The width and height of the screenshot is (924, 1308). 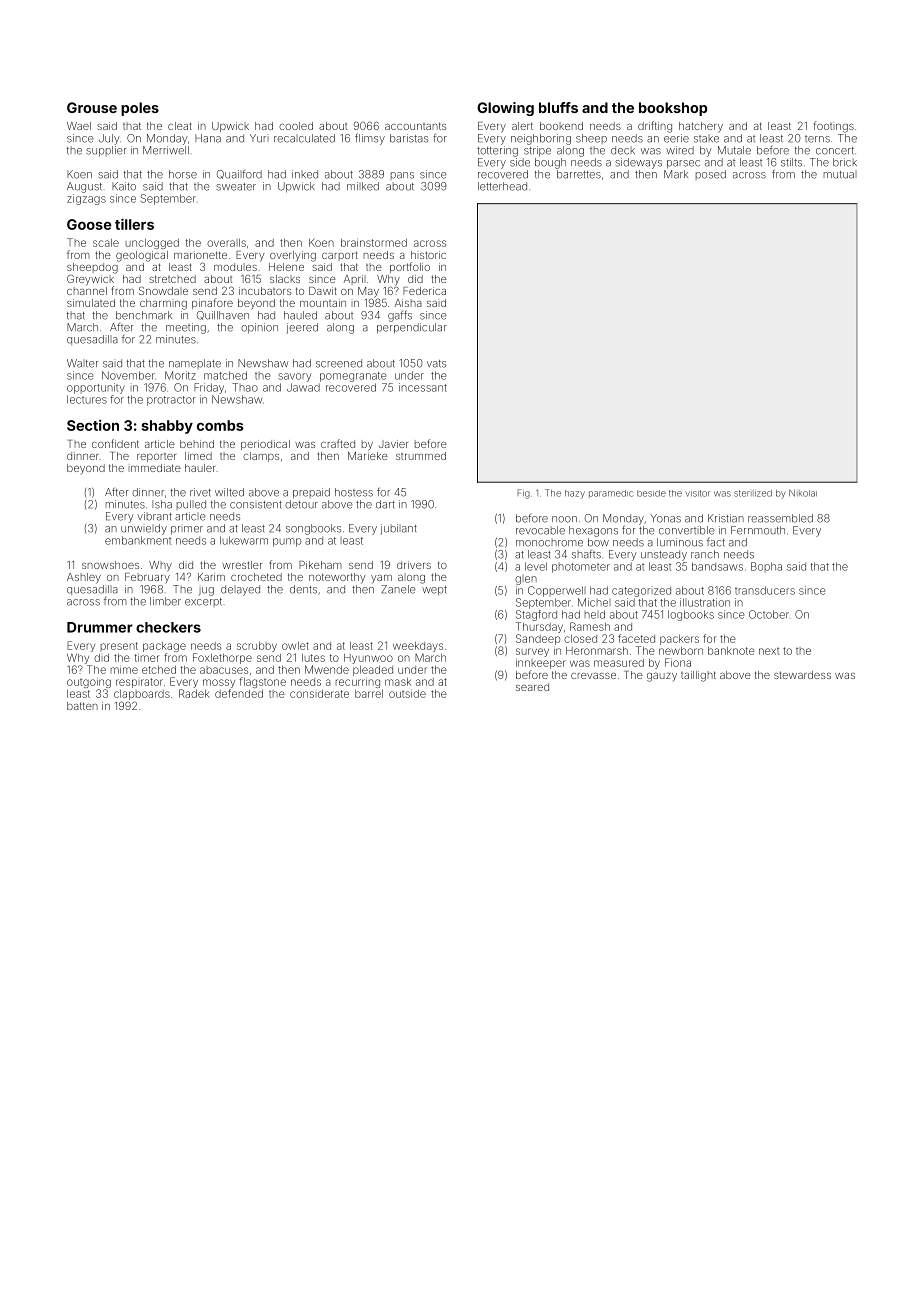 I want to click on vats, so click(x=436, y=364).
